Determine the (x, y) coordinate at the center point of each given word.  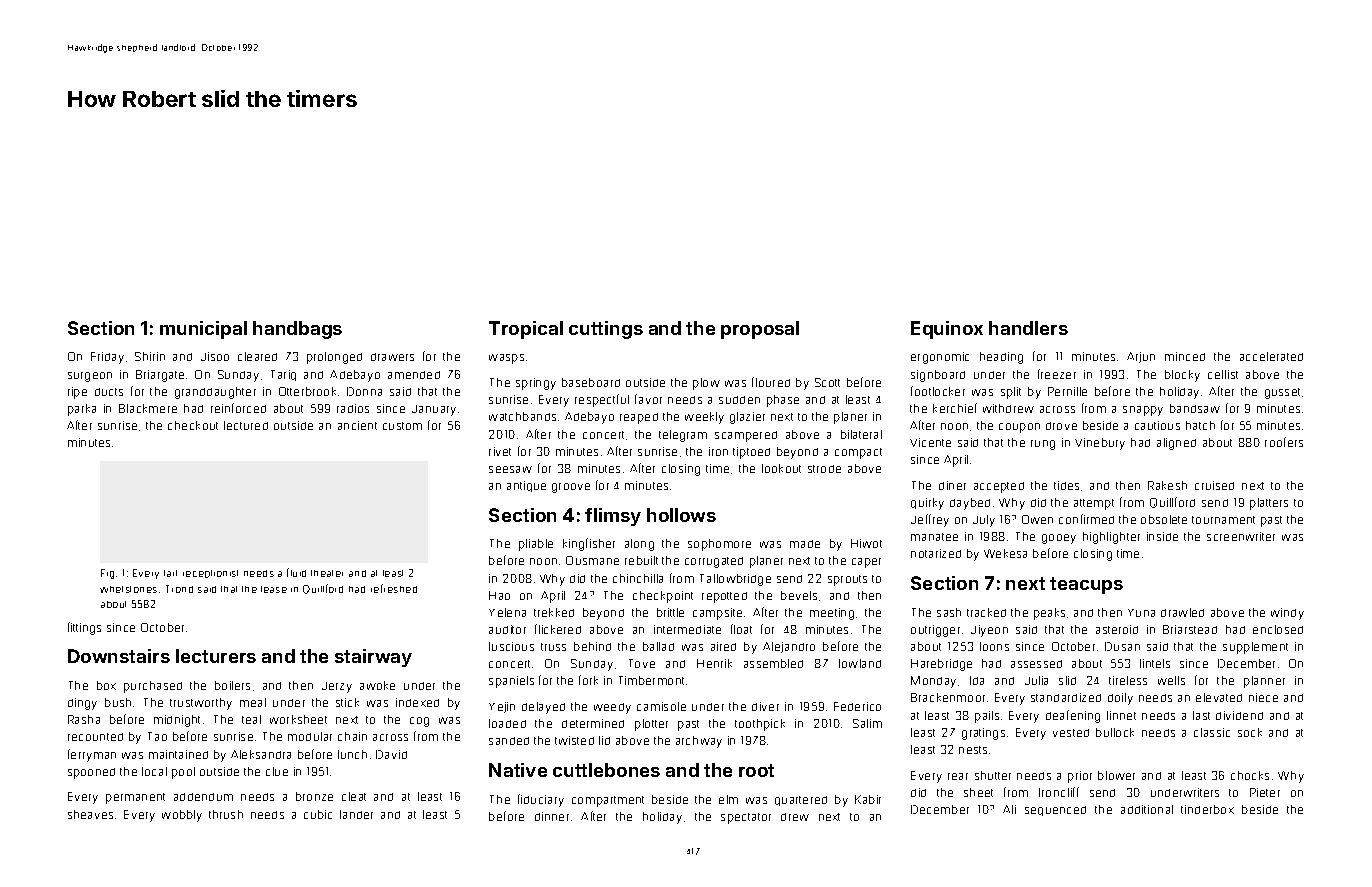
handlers (1028, 328)
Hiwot (866, 543)
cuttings (606, 330)
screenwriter (1241, 536)
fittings (84, 628)
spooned (91, 773)
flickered (558, 629)
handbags (297, 330)
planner (1264, 682)
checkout (193, 425)
